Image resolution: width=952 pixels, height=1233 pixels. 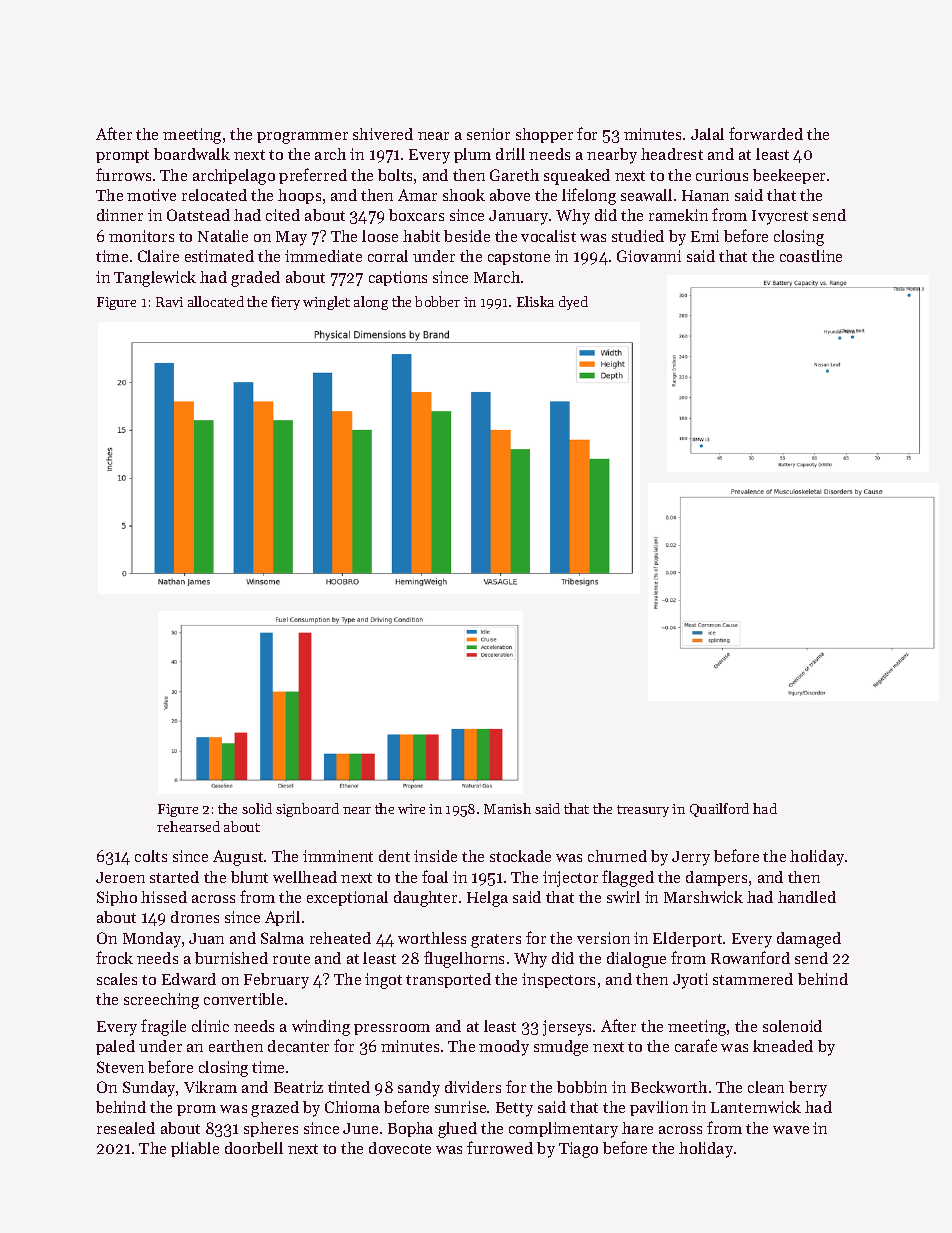 What do you see at coordinates (302, 138) in the image?
I see `programmer` at bounding box center [302, 138].
